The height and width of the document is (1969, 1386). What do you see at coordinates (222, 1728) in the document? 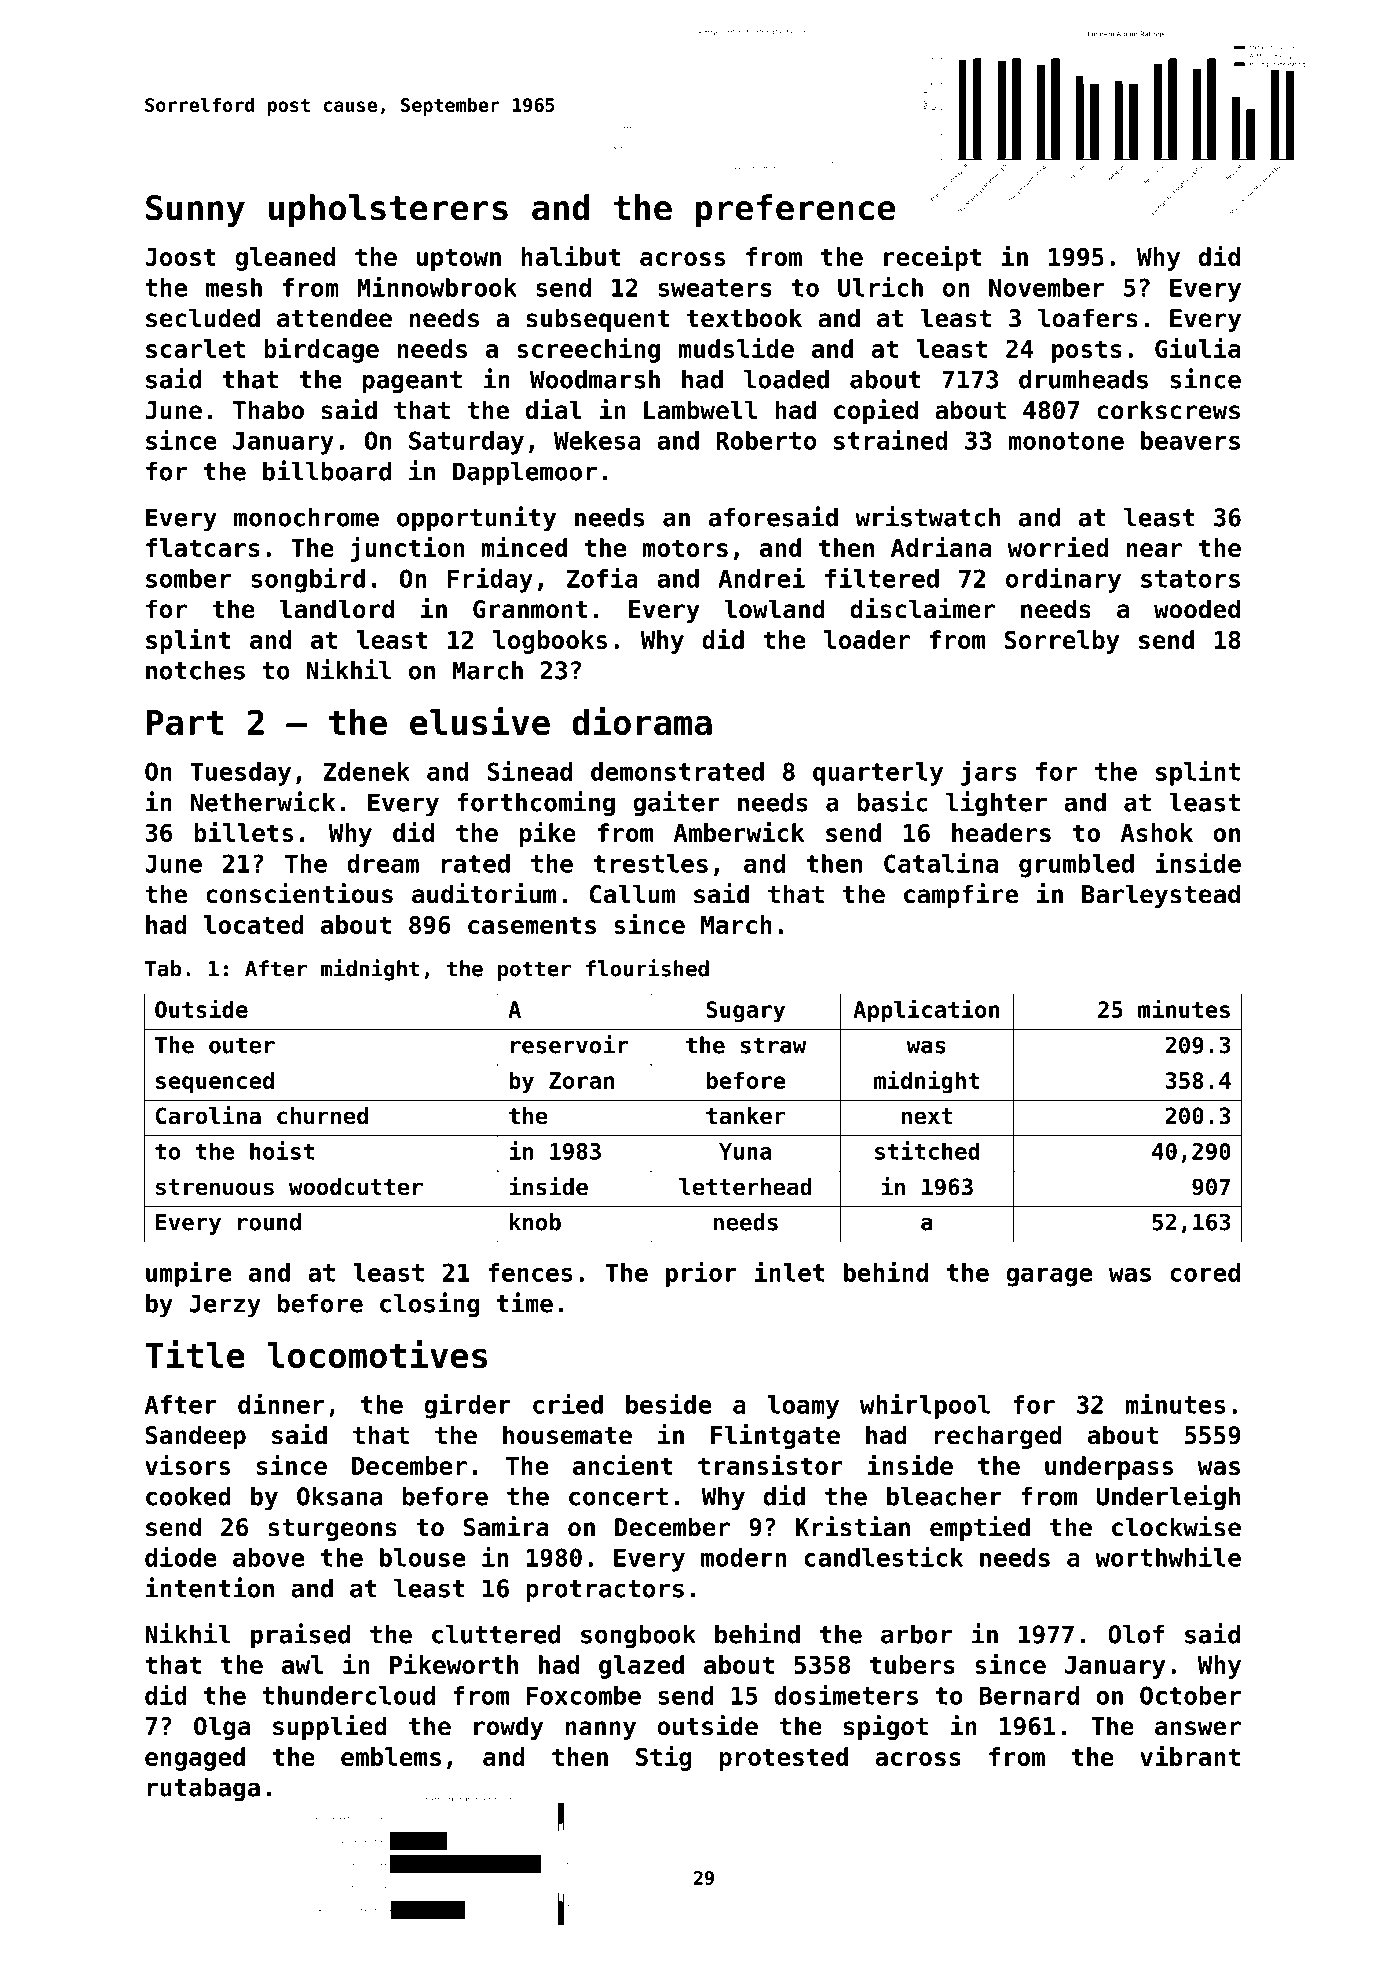
I see `Olga` at bounding box center [222, 1728].
